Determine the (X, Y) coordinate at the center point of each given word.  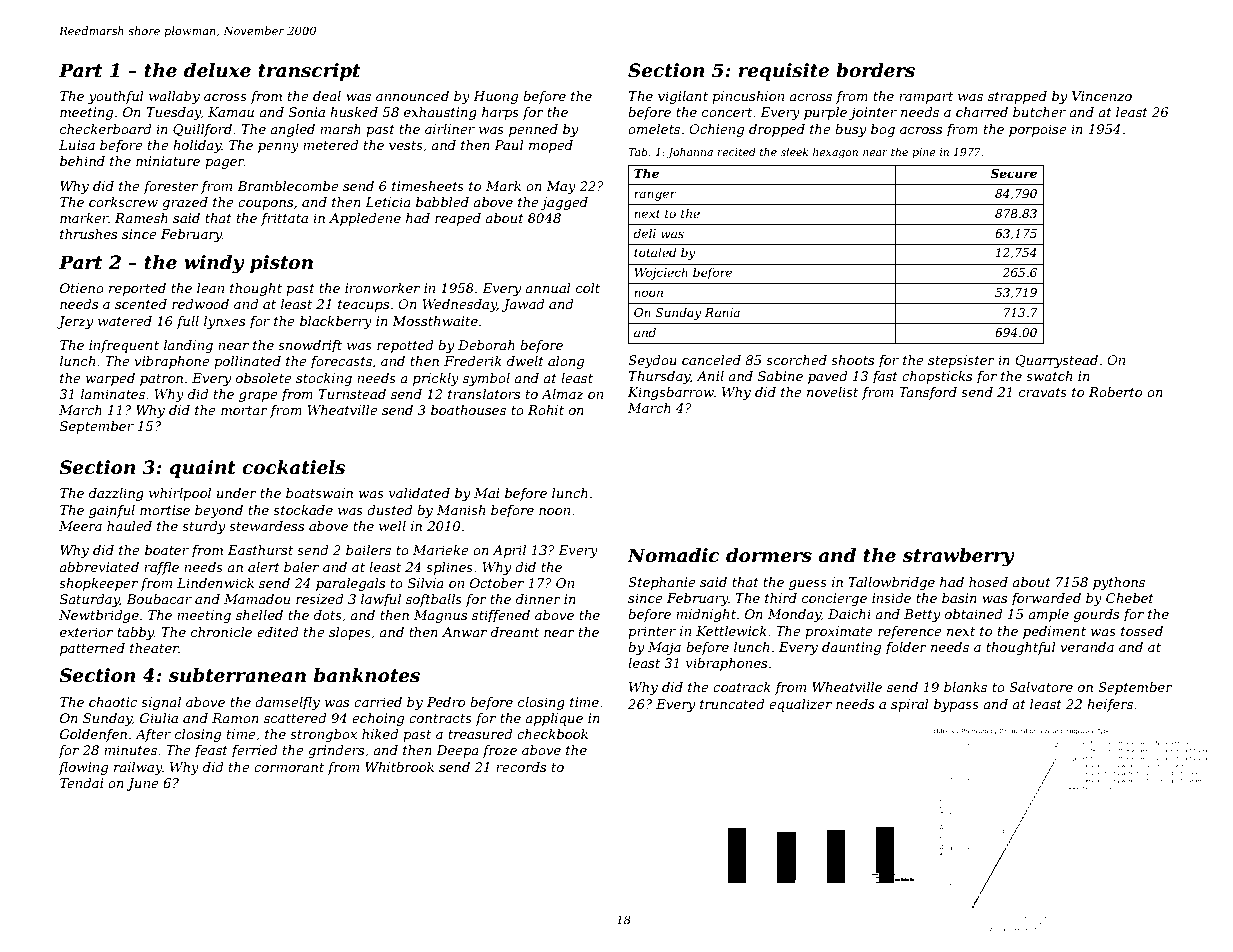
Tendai (81, 783)
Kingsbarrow (671, 393)
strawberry (958, 557)
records (521, 767)
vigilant (683, 97)
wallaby (174, 97)
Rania (722, 312)
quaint (202, 469)
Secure (1014, 173)
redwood (200, 304)
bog (883, 130)
